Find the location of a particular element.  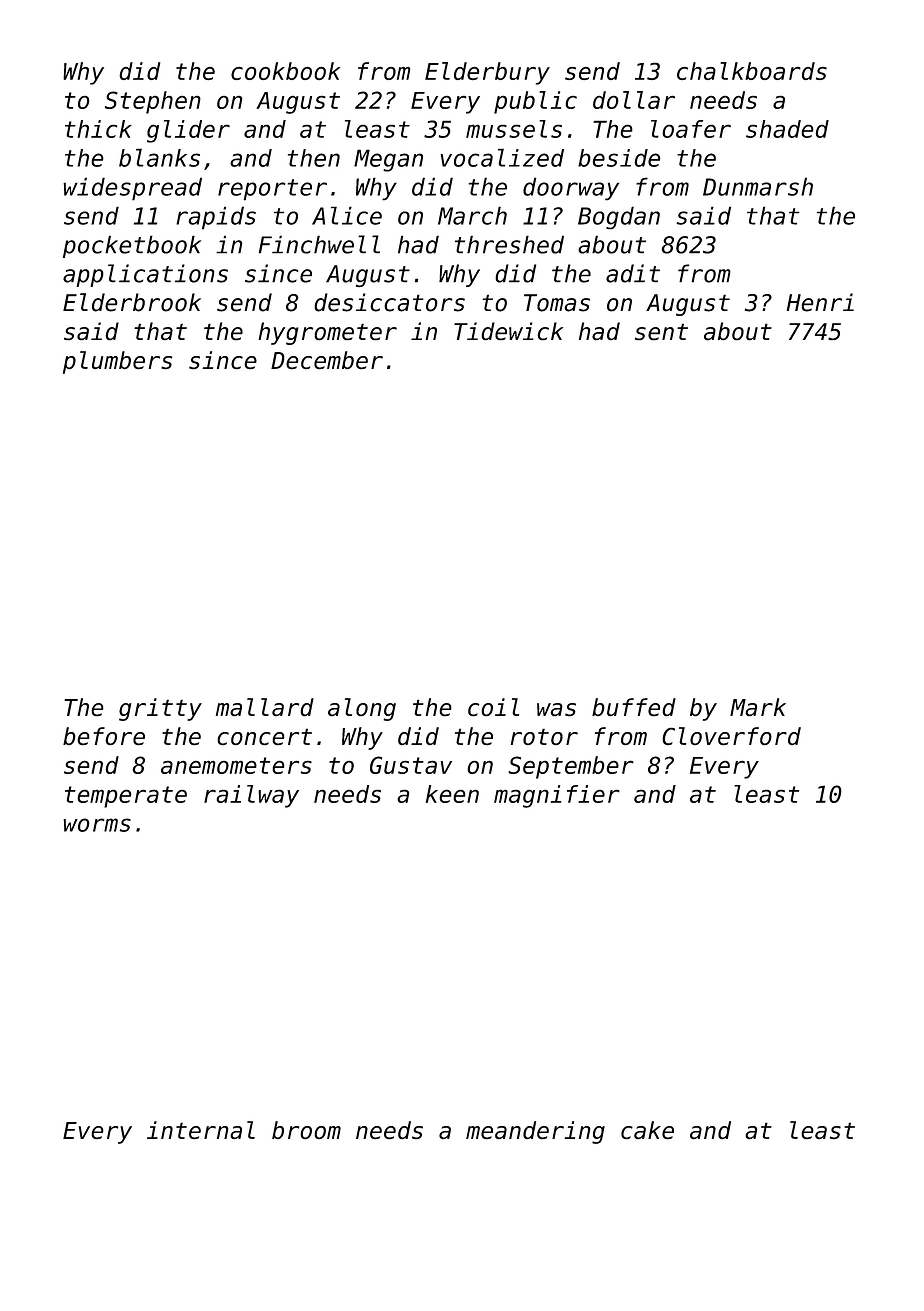

chalkboards is located at coordinates (752, 71).
